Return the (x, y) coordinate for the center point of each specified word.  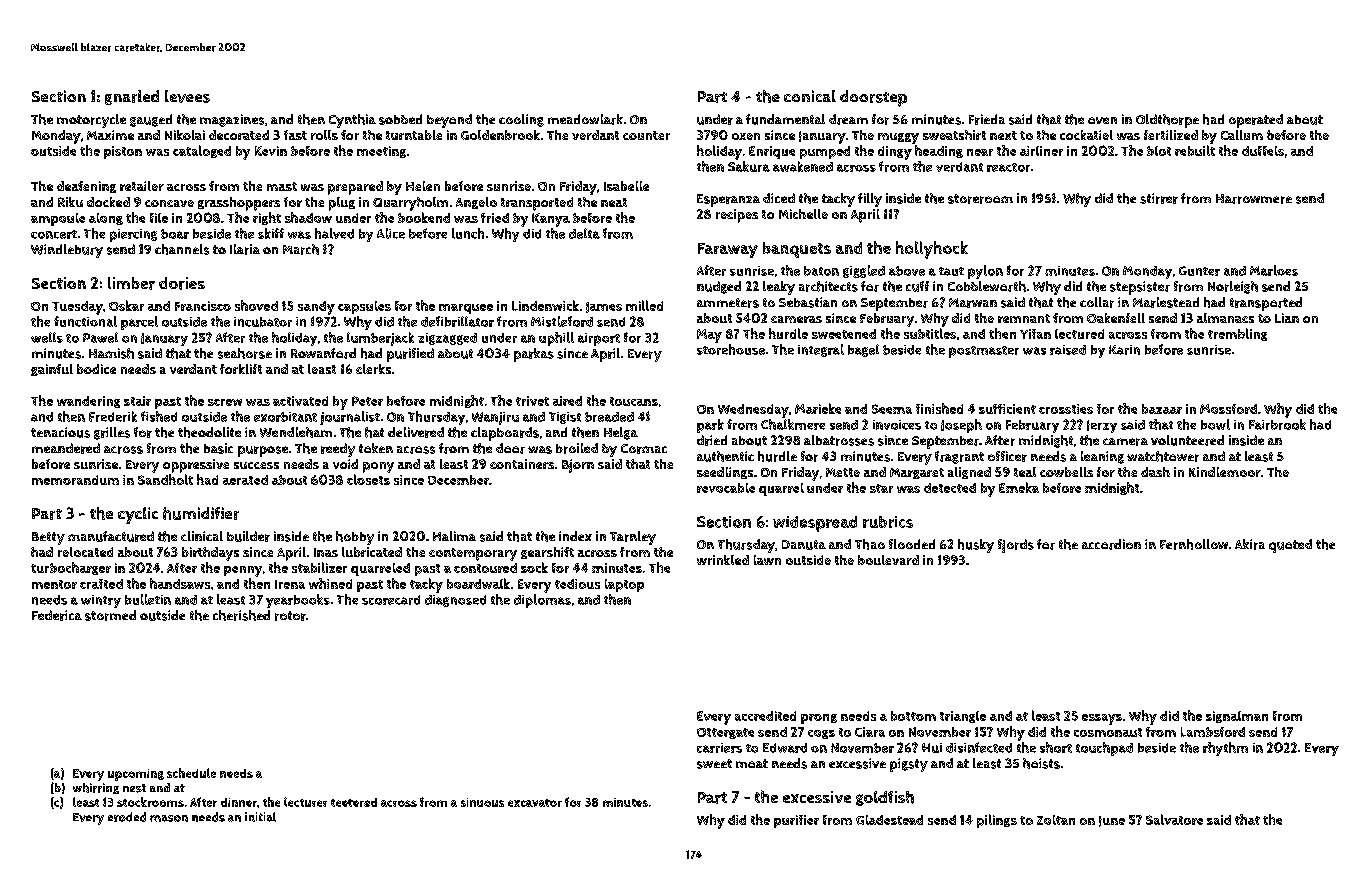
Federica (57, 615)
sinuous (482, 802)
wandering (88, 402)
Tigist (565, 418)
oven (1102, 120)
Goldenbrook (500, 135)
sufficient (1007, 409)
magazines (232, 120)
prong (819, 719)
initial (260, 817)
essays (1102, 719)
